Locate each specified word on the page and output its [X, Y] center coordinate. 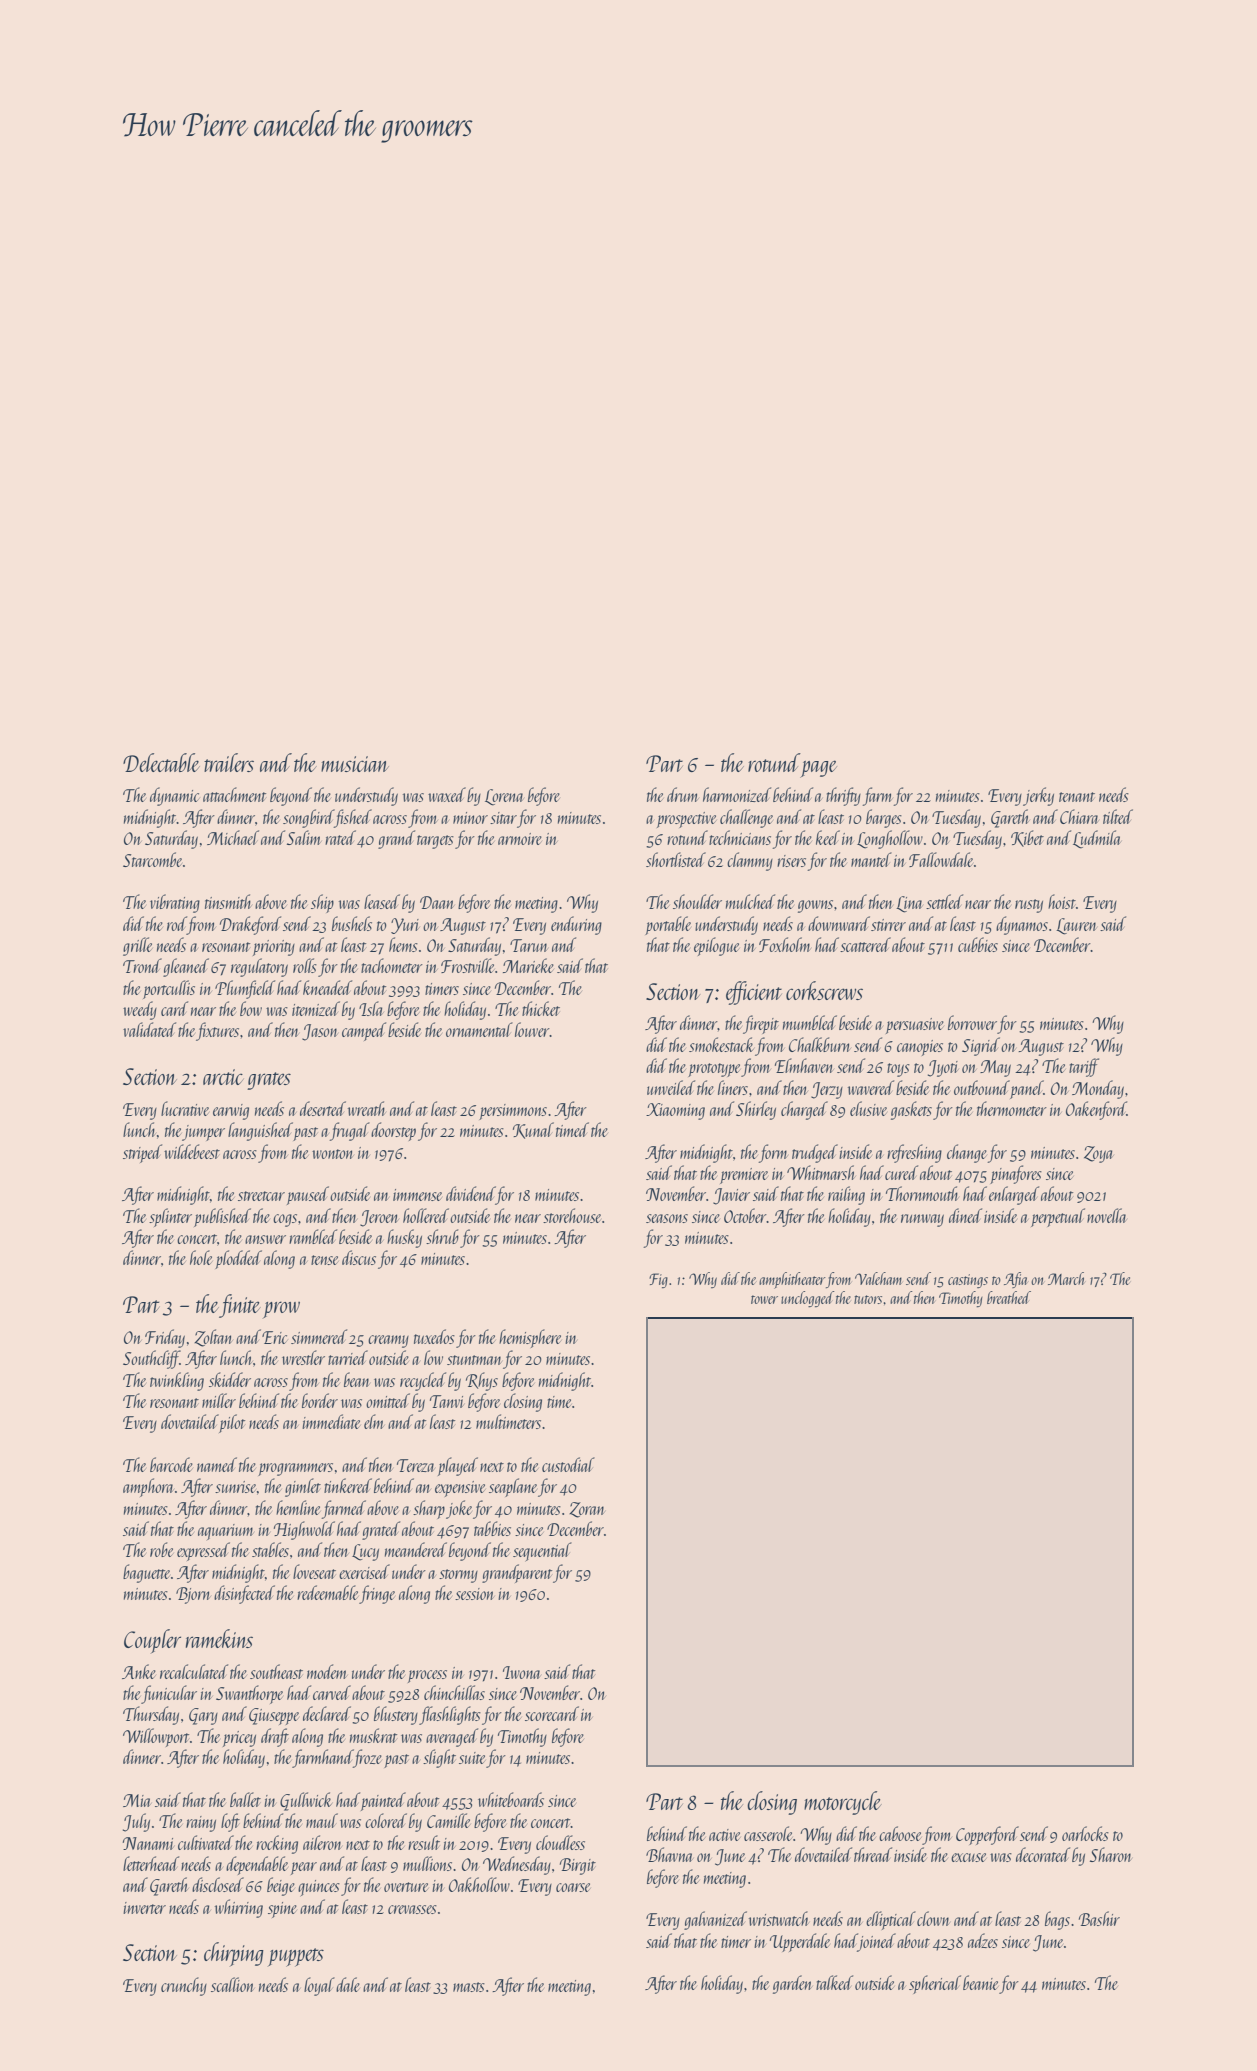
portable [668, 925]
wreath [366, 1108]
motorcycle [843, 1803]
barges [884, 818]
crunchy [184, 1986]
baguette [146, 1573]
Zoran [586, 1510]
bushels [352, 923]
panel [1027, 1089]
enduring [576, 925]
